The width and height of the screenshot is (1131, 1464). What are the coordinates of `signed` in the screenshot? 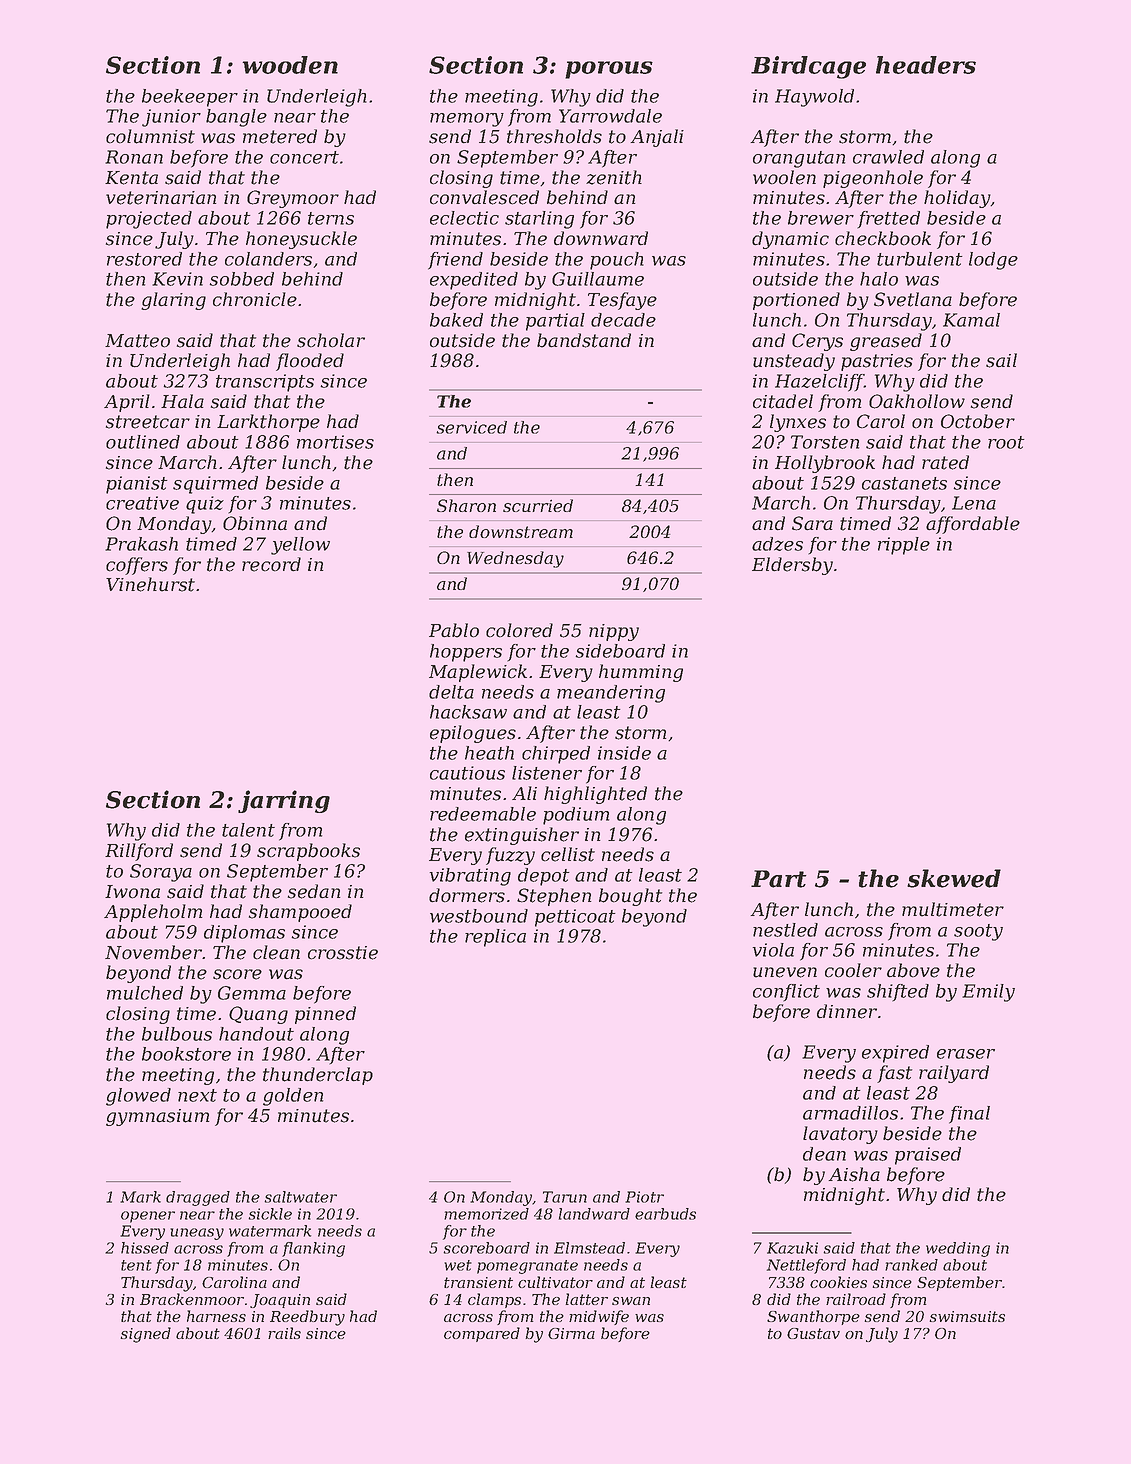 It's located at (146, 1335).
